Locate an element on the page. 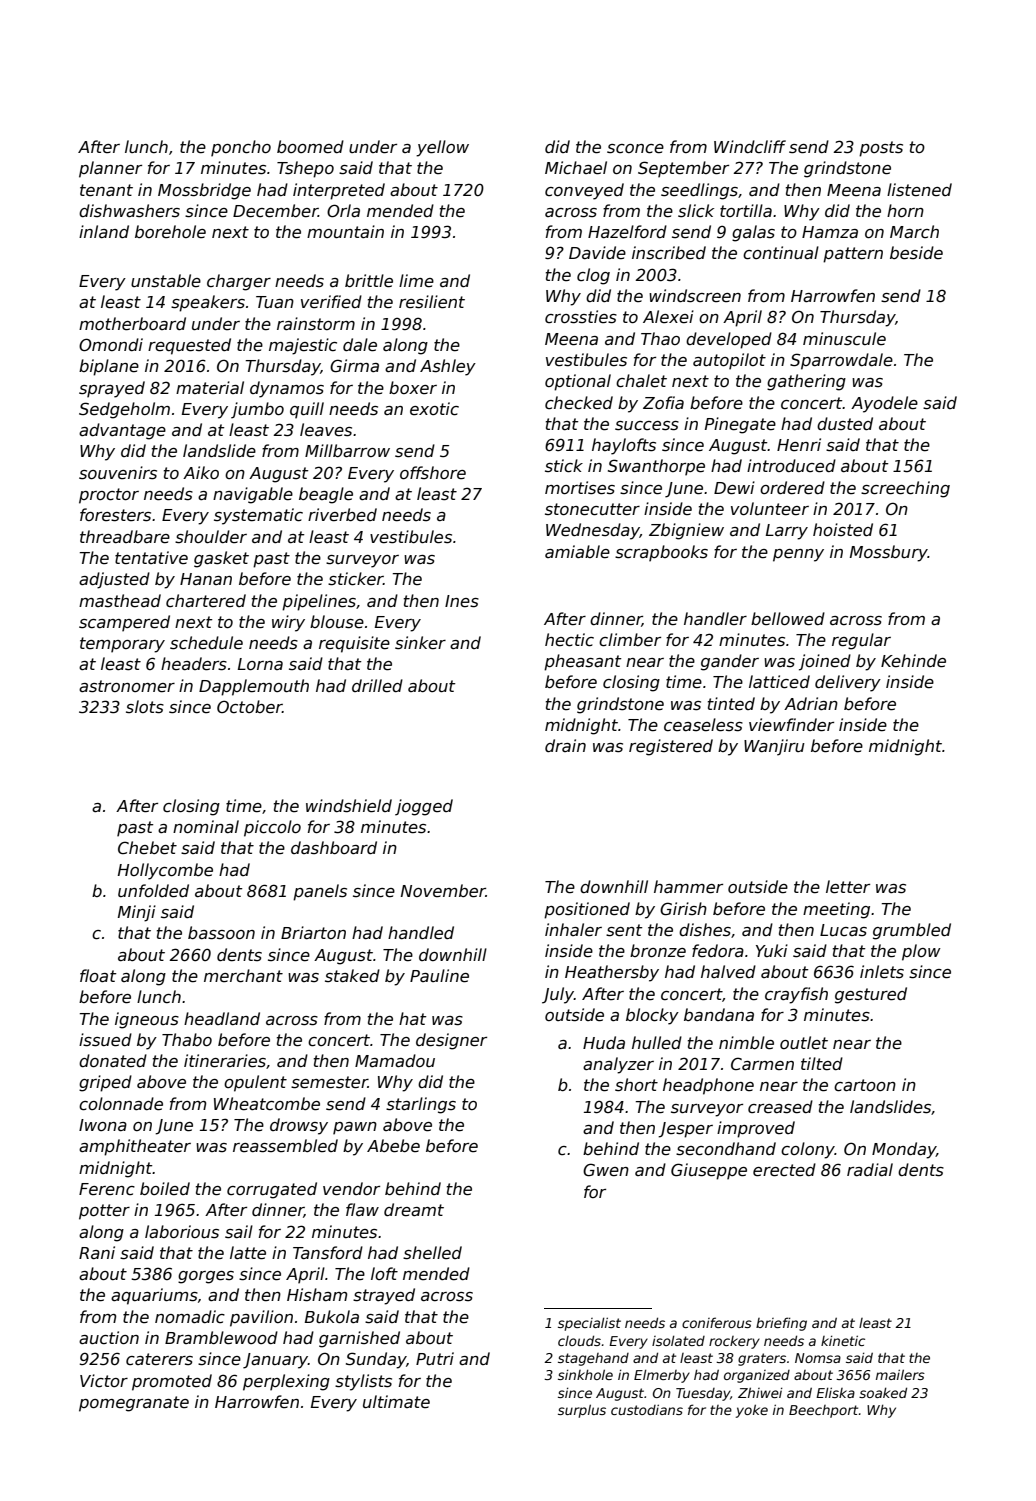 The width and height of the document is (1036, 1501). systematic is located at coordinates (258, 516).
